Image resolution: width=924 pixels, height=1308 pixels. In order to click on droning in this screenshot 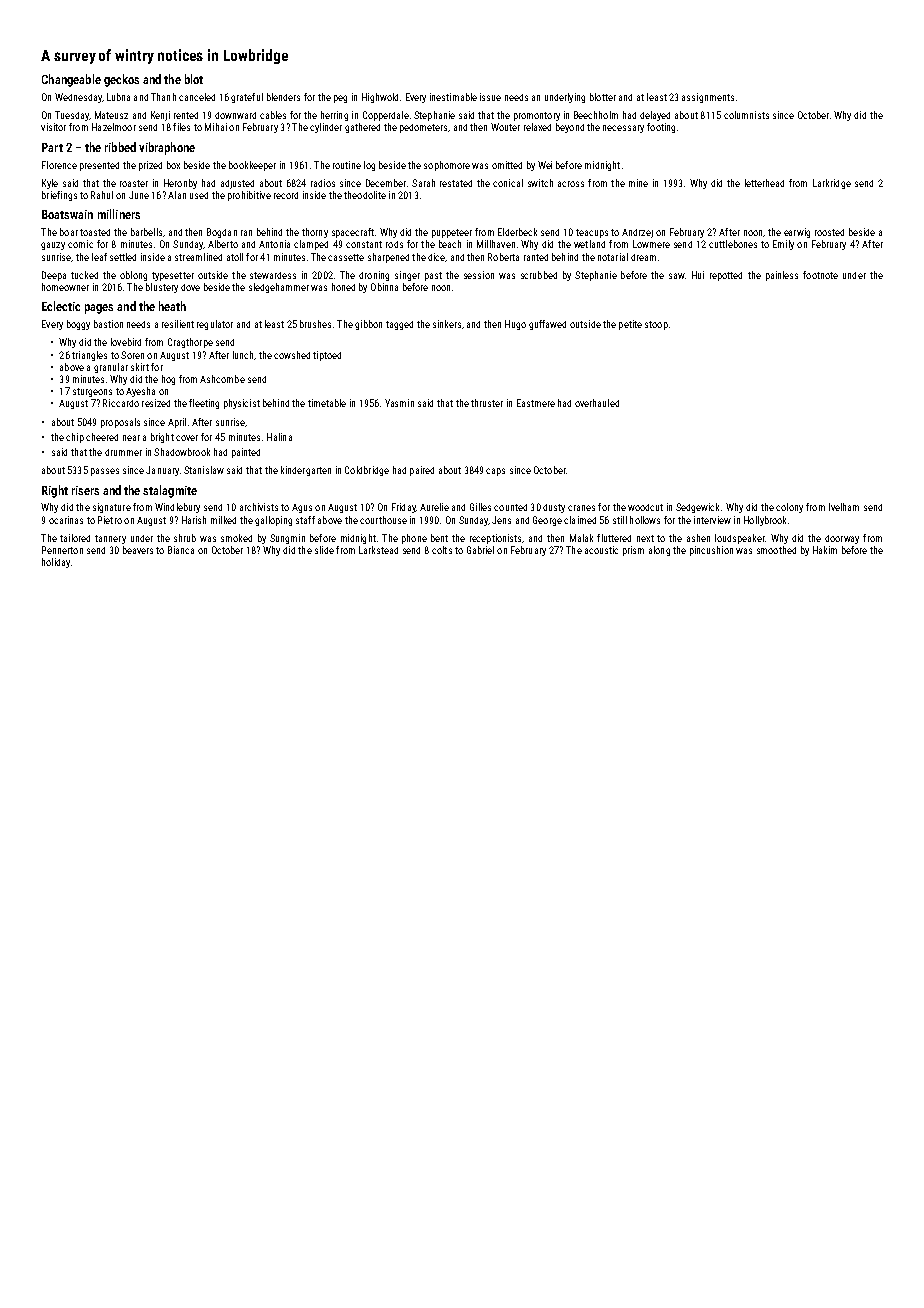, I will do `click(374, 276)`.
